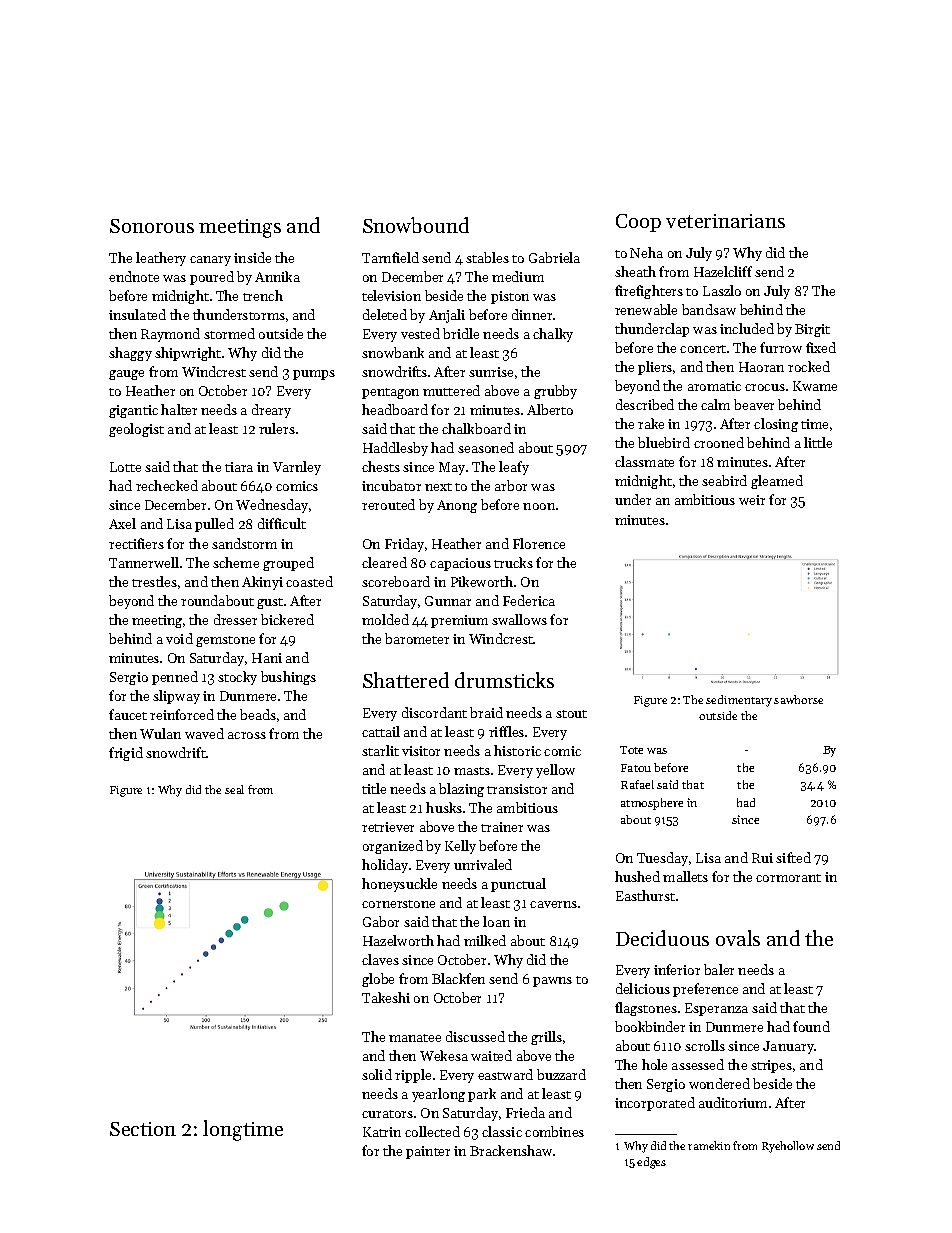 This document has width=952, height=1233. I want to click on sunrise, so click(491, 372).
